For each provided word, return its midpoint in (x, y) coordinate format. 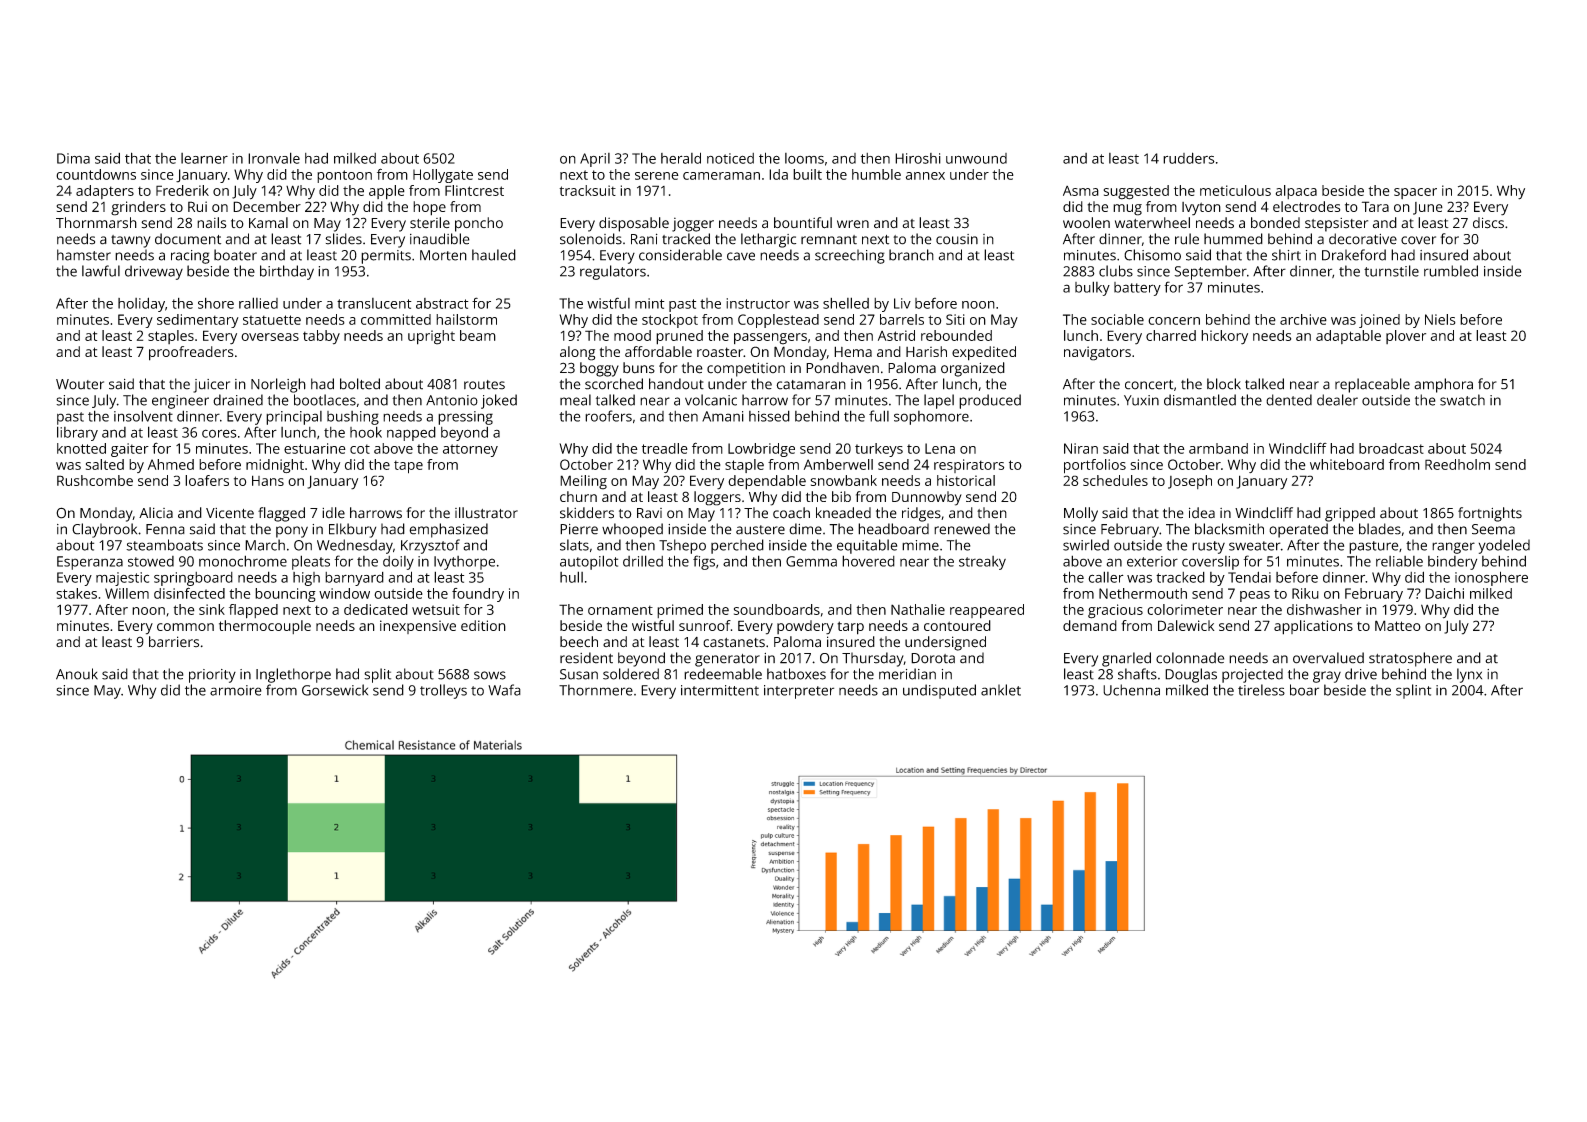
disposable (634, 224)
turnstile (1391, 271)
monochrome (243, 561)
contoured (957, 625)
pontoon (344, 176)
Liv (902, 303)
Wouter (80, 384)
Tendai (1249, 577)
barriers (174, 642)
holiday (141, 304)
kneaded (843, 513)
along (577, 353)
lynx (1469, 675)
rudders (1189, 158)
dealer (1337, 400)
